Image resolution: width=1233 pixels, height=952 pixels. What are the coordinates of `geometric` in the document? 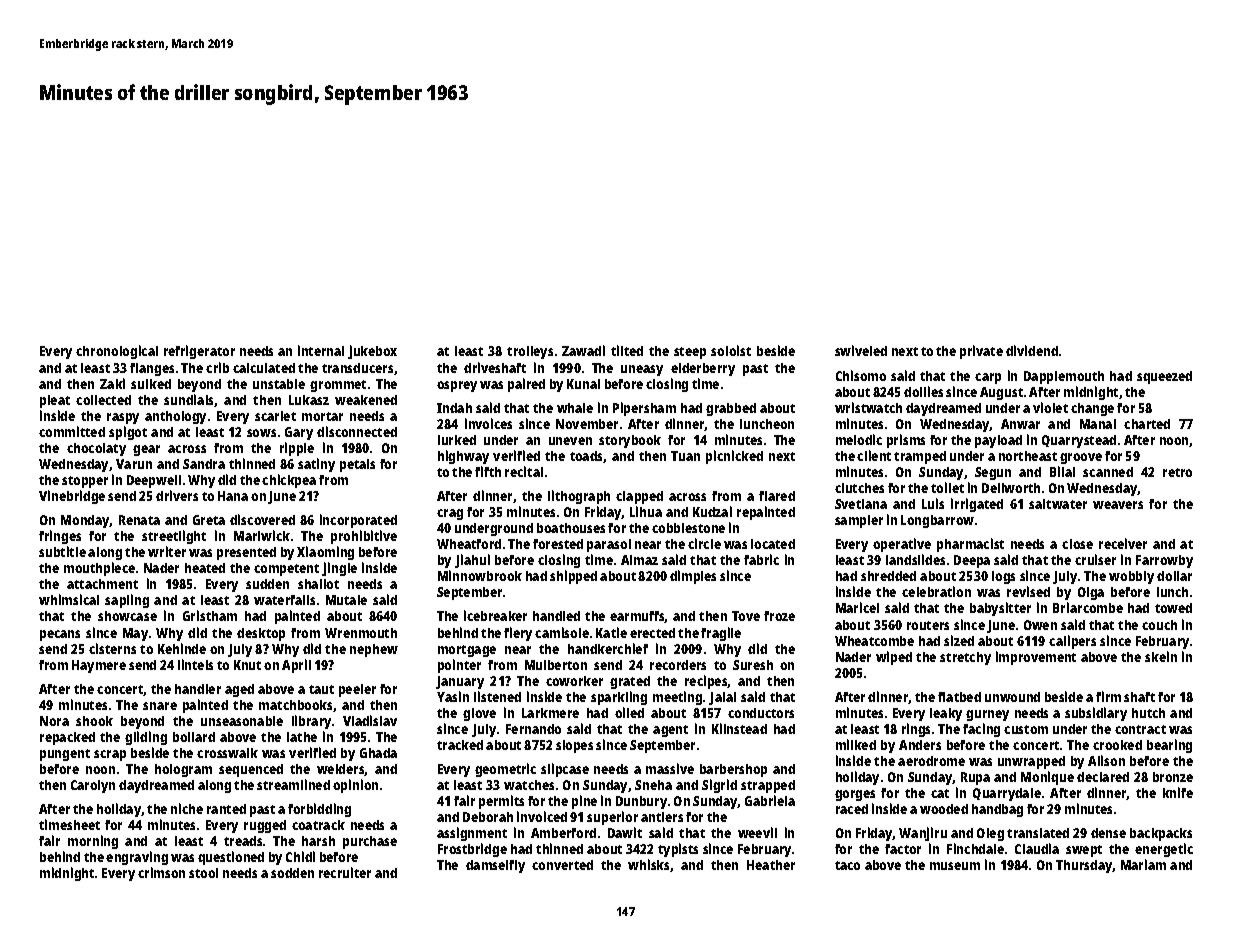 It's located at (505, 770).
